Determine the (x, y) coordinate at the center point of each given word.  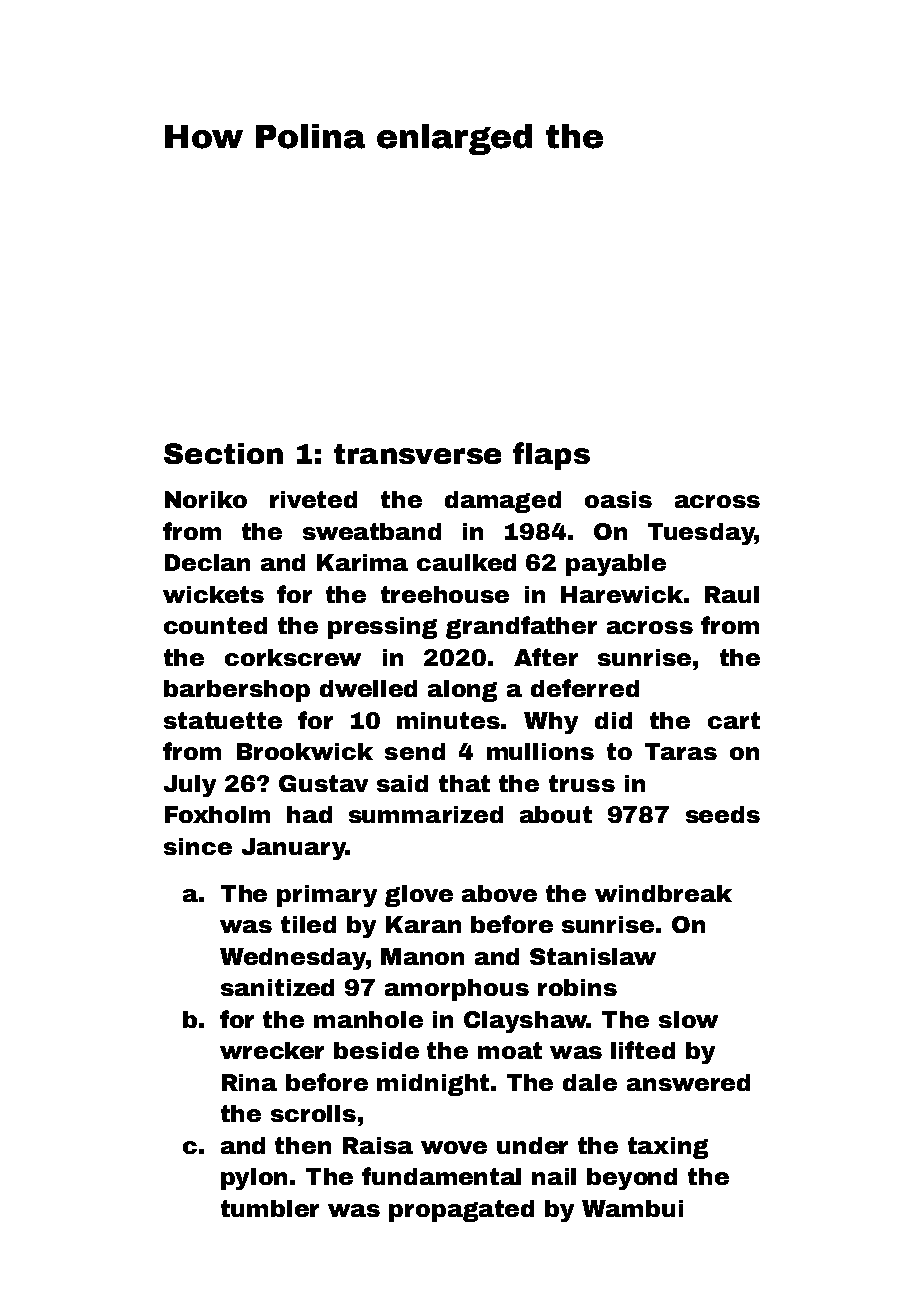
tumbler (270, 1208)
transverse (417, 454)
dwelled (368, 688)
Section (223, 453)
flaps (551, 456)
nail (554, 1176)
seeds (723, 814)
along (462, 691)
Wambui (632, 1208)
